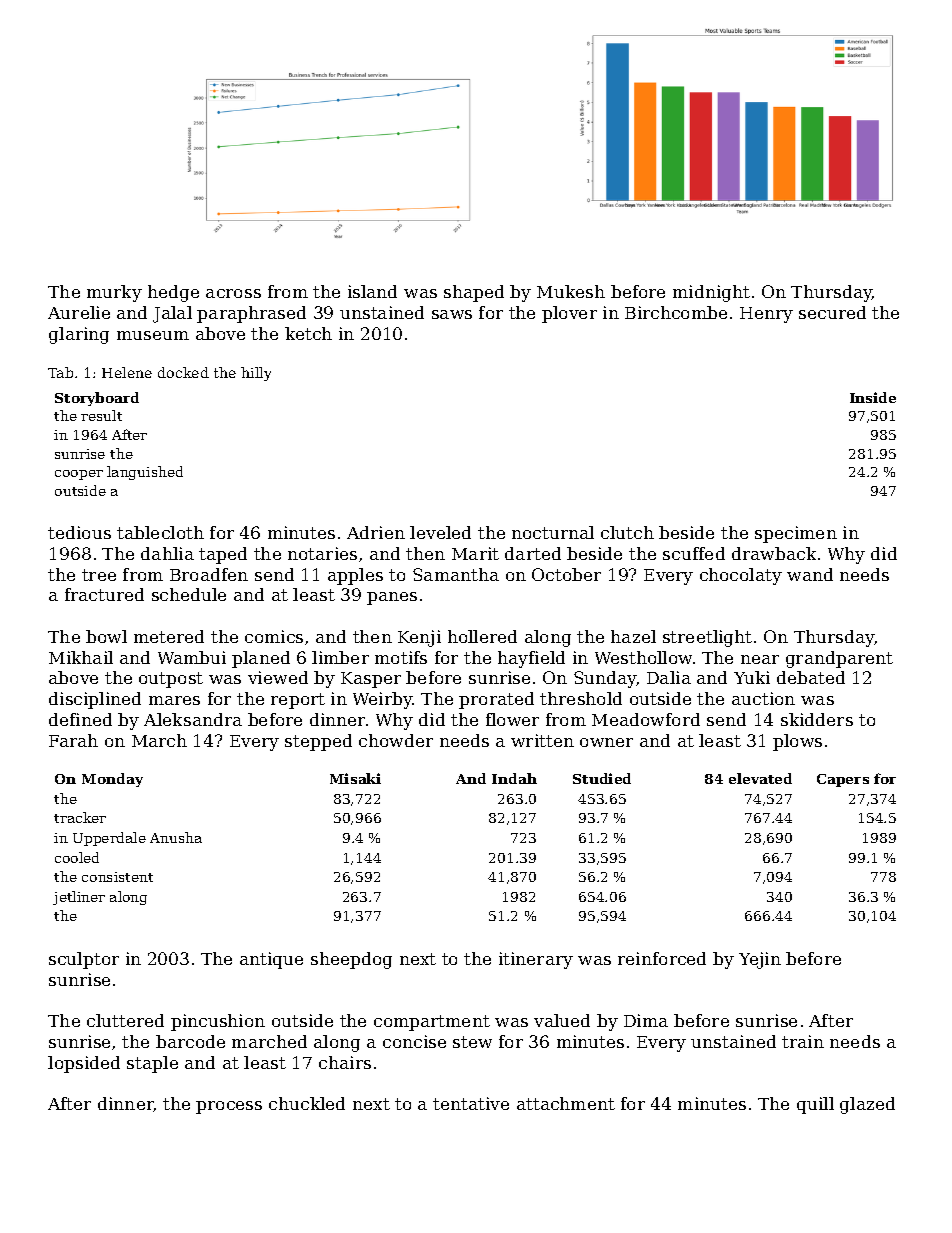  What do you see at coordinates (843, 780) in the image?
I see `Capers` at bounding box center [843, 780].
